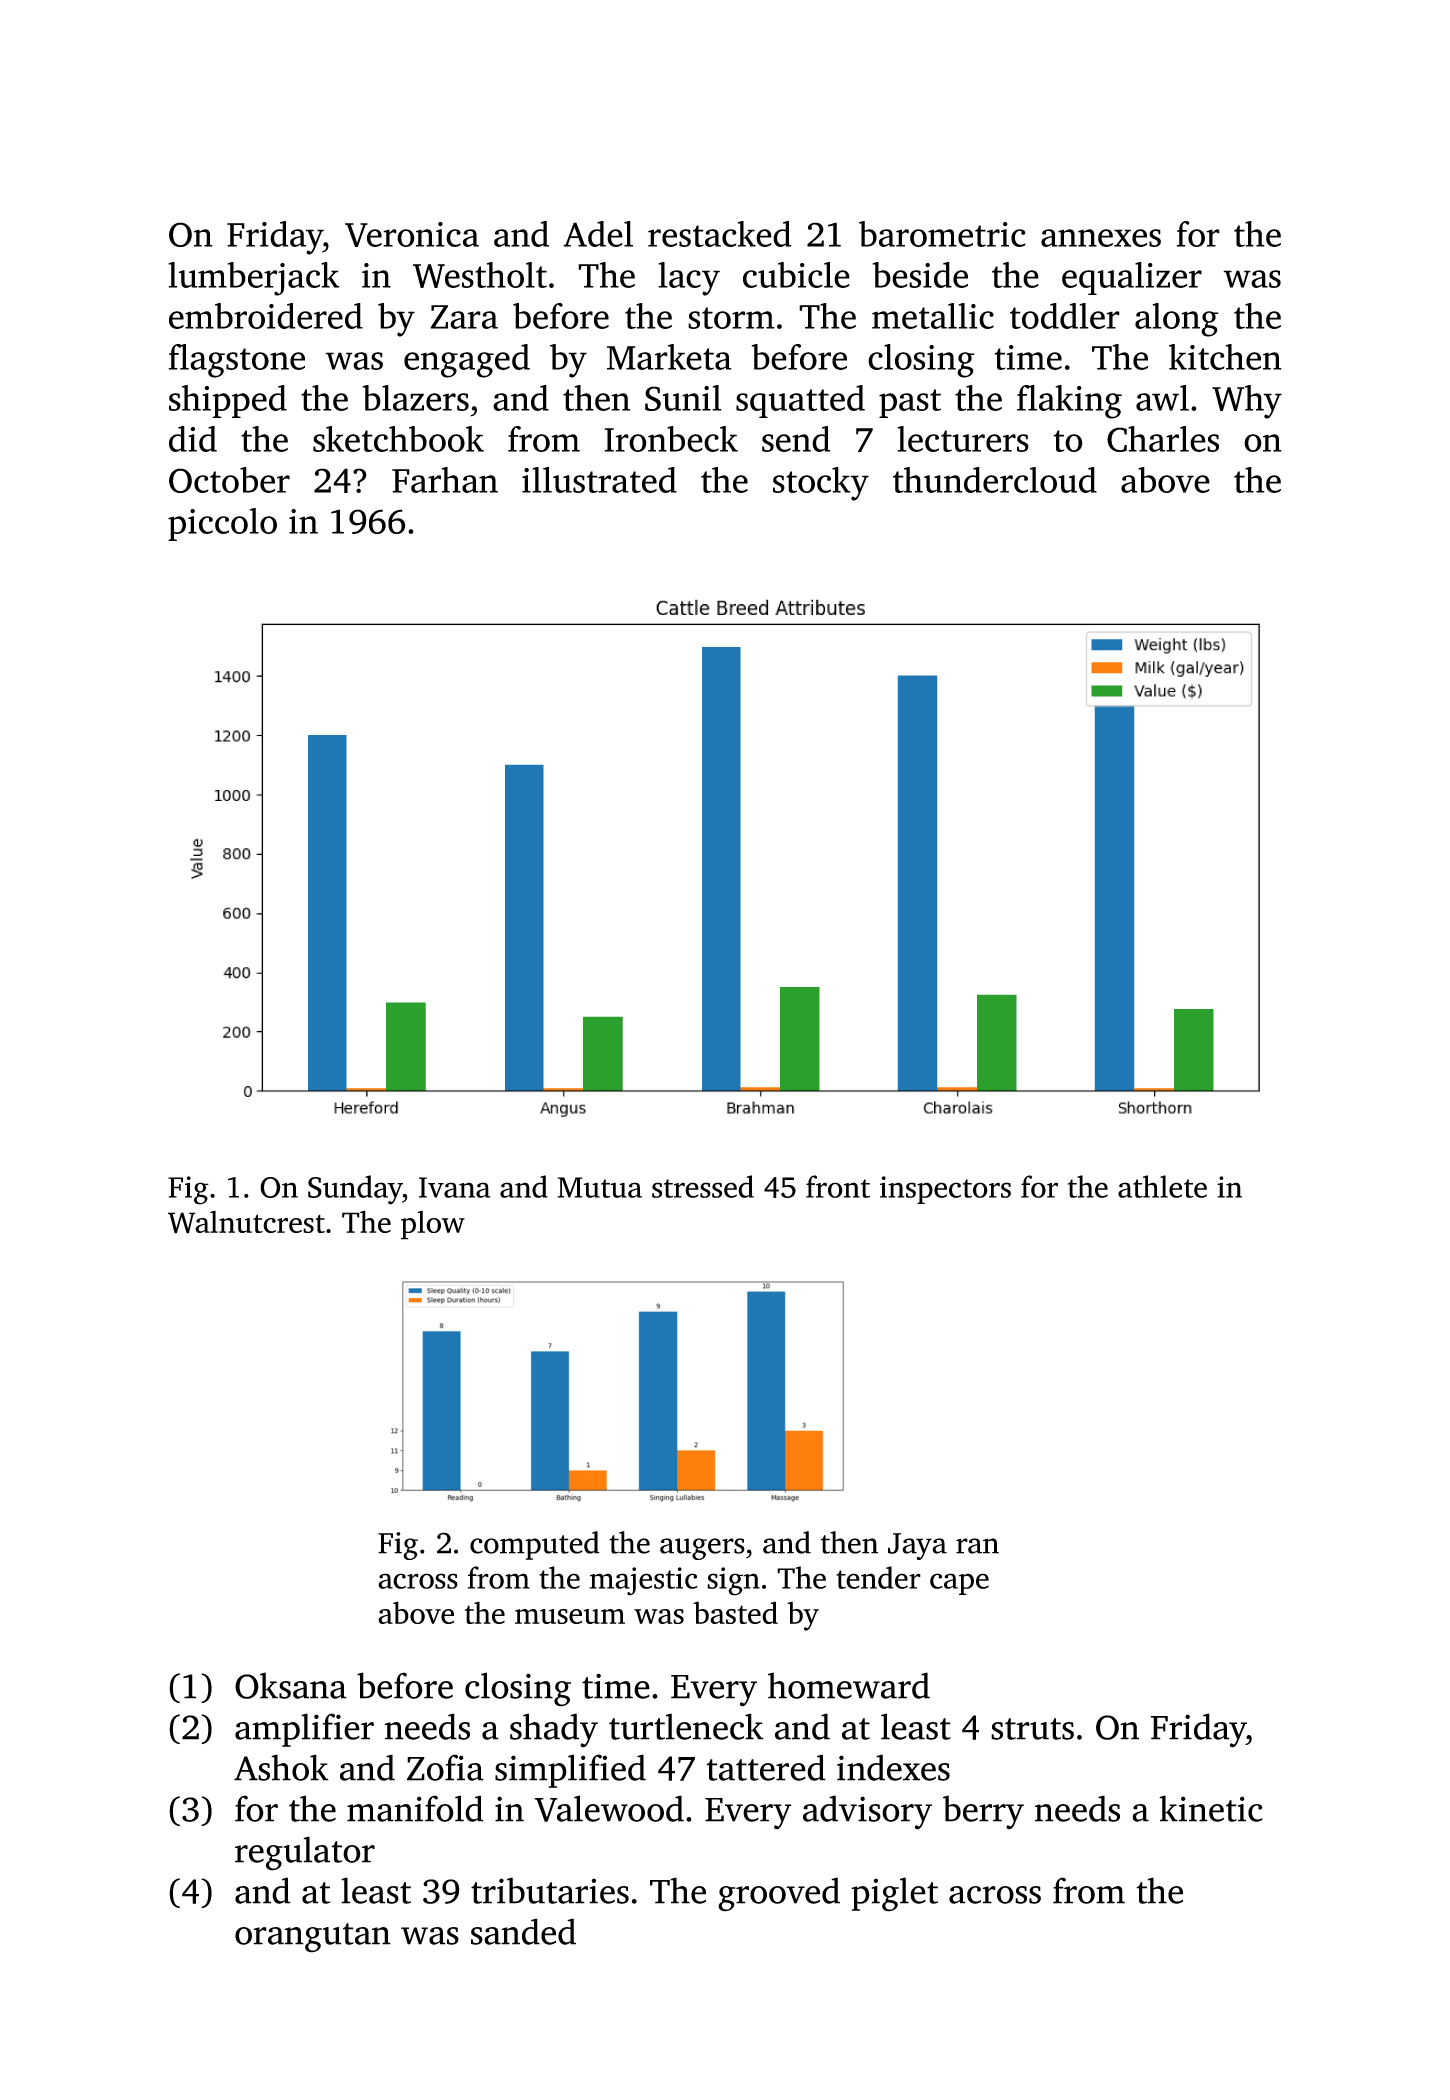 This page has width=1450, height=2100. What do you see at coordinates (1101, 238) in the page?
I see `annexes` at bounding box center [1101, 238].
